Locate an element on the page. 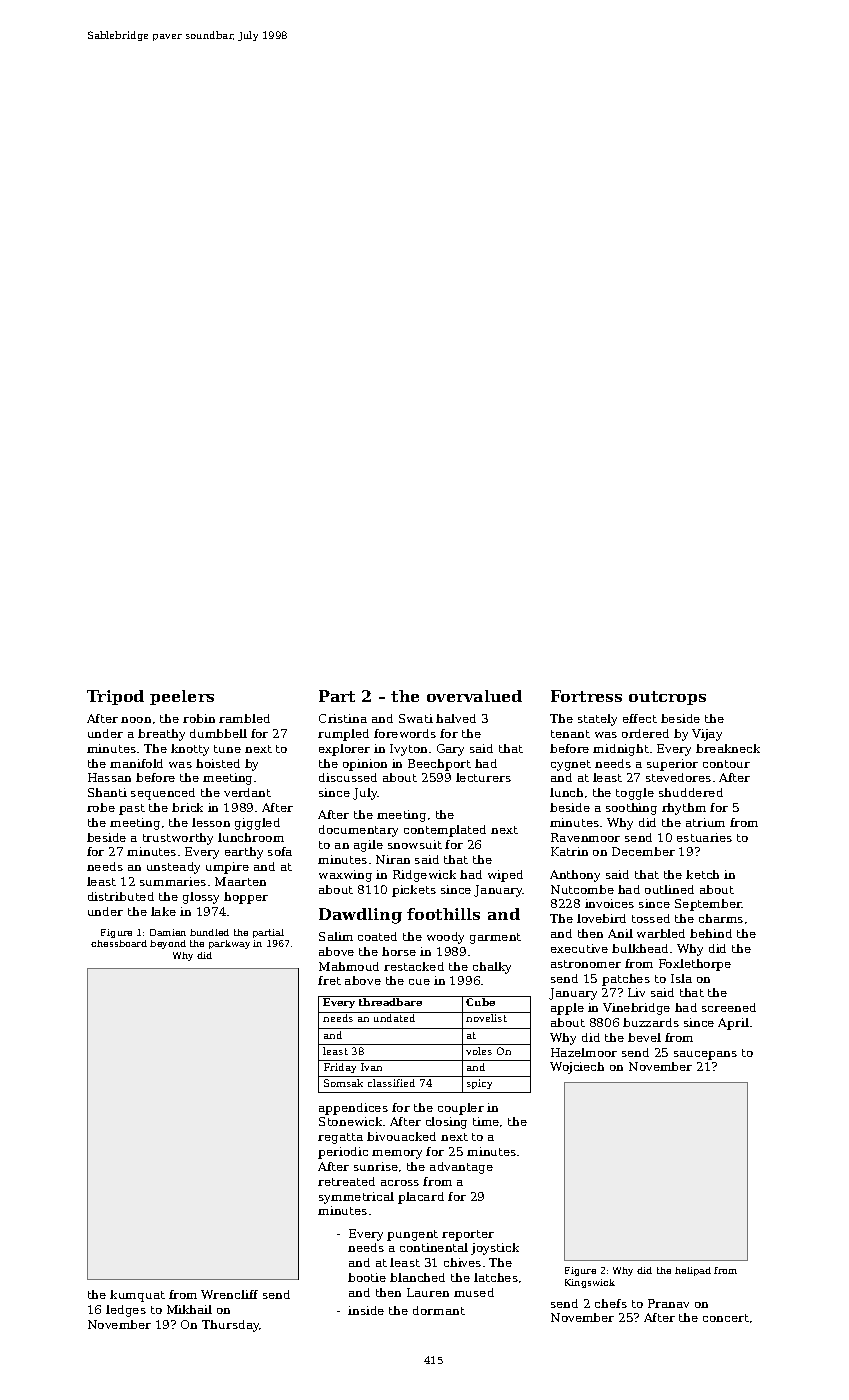 The width and height of the page is (849, 1400). chessboard is located at coordinates (119, 943).
